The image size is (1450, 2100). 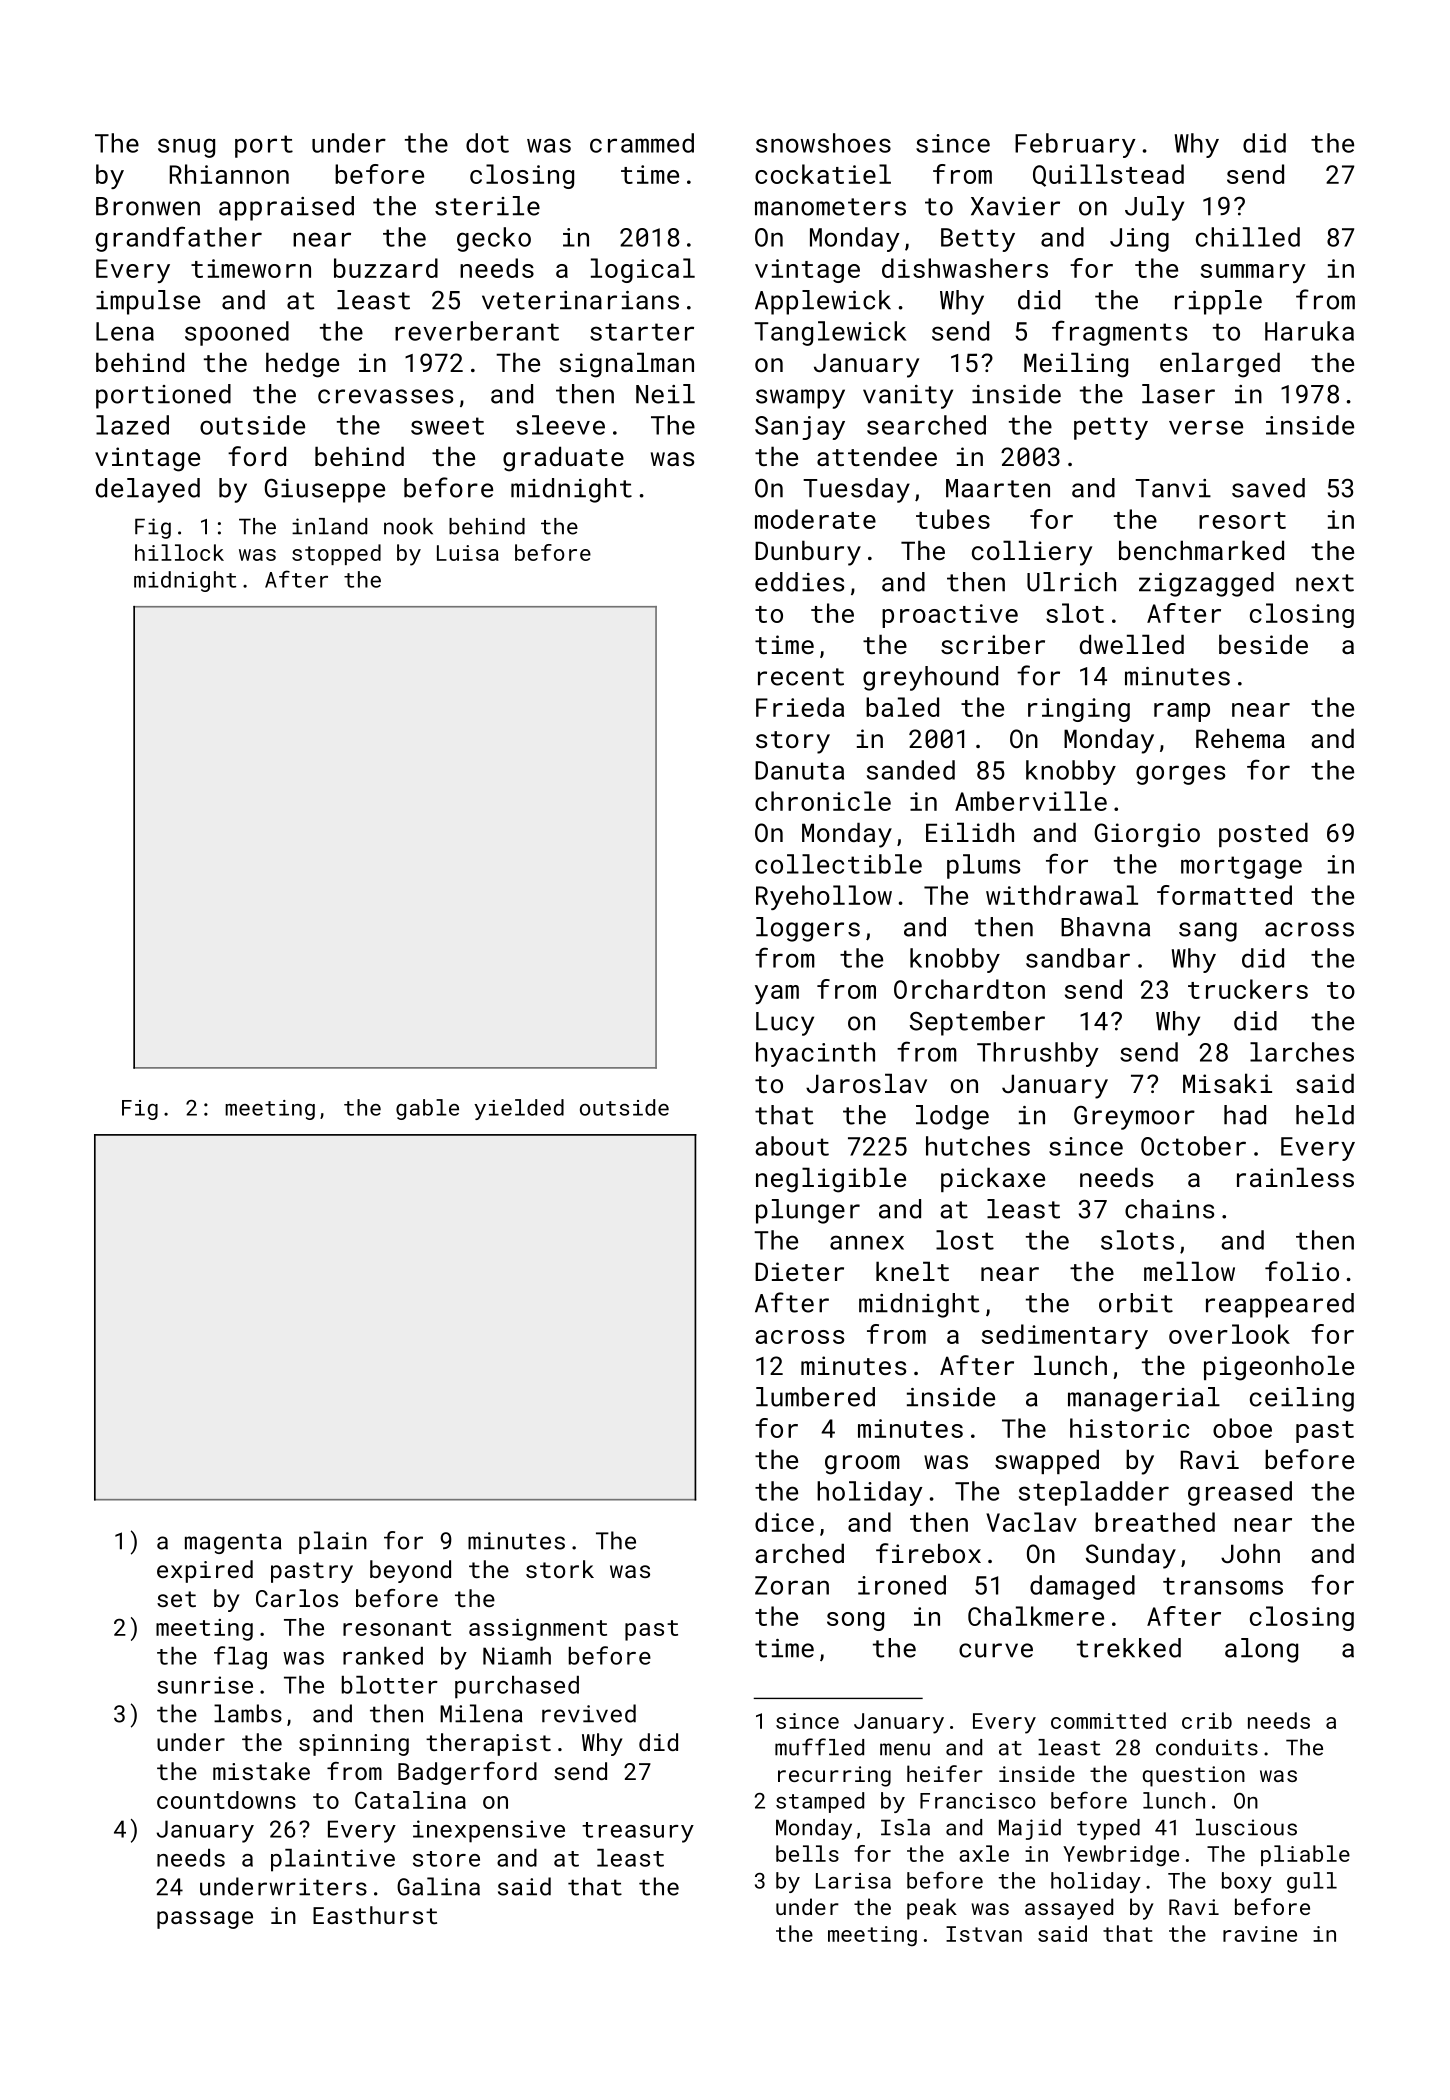 What do you see at coordinates (799, 582) in the document?
I see `eddies` at bounding box center [799, 582].
